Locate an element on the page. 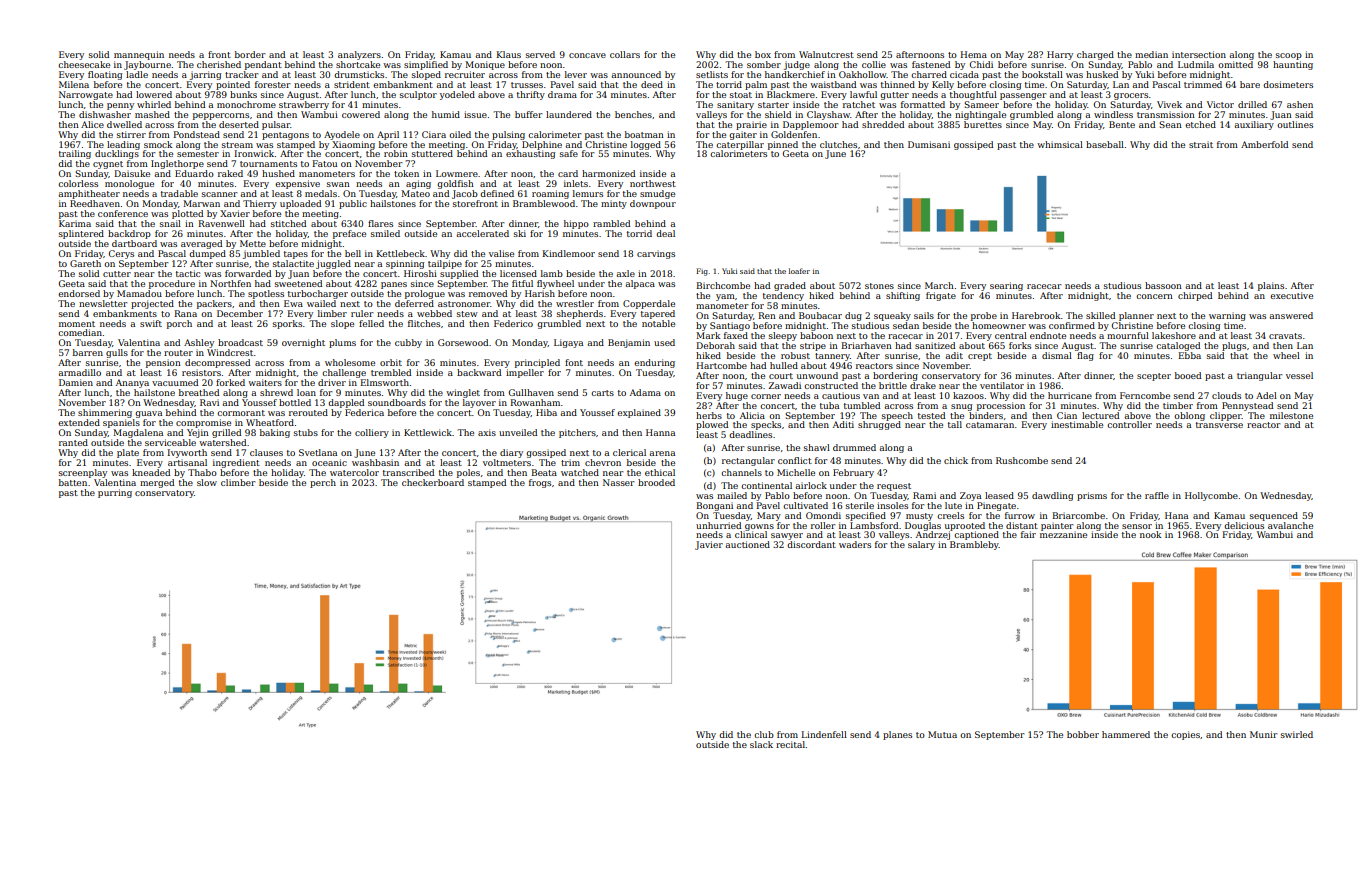 This image has height=887, width=1372. purring is located at coordinates (115, 493).
